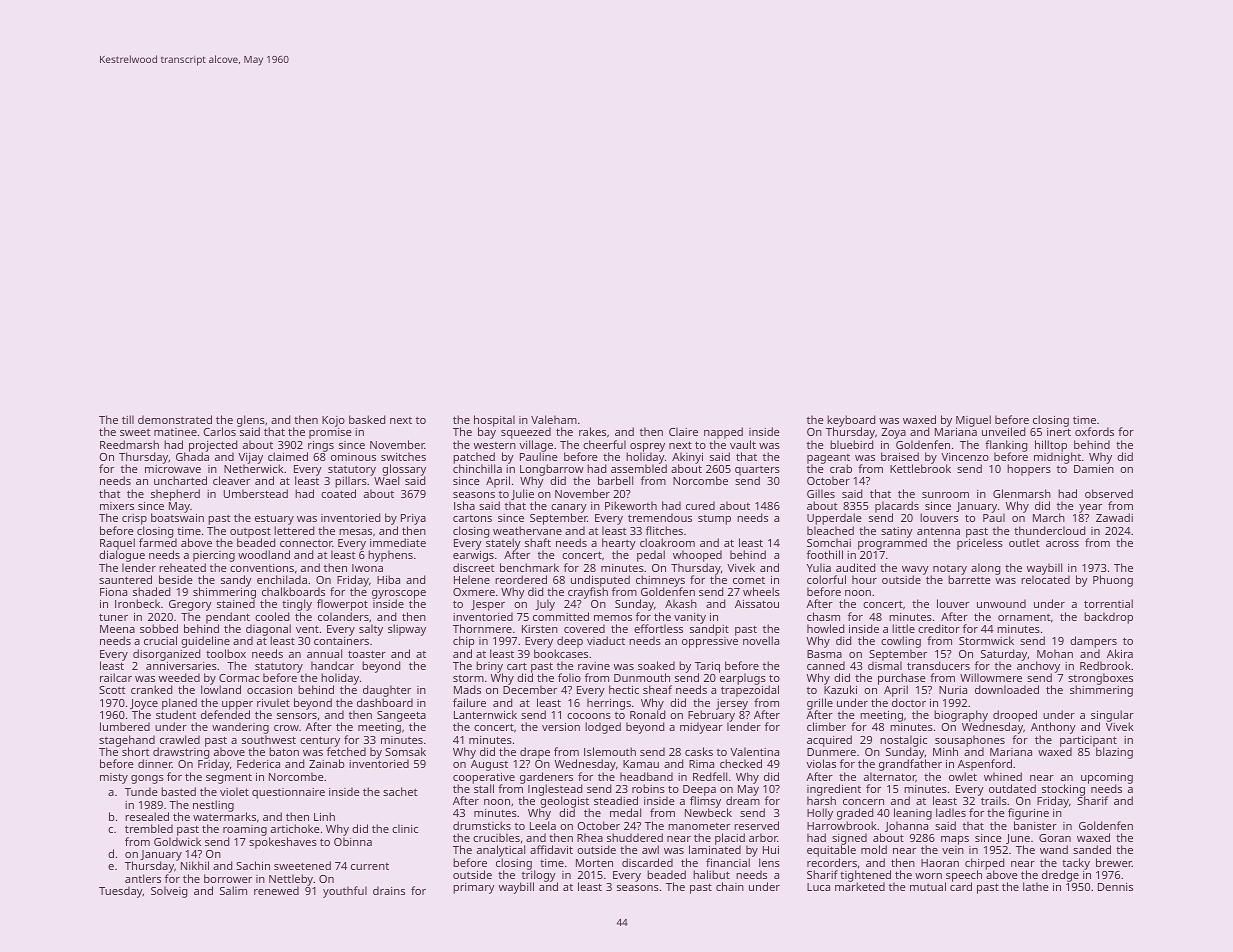 The height and width of the screenshot is (952, 1233). Describe the element at coordinates (664, 530) in the screenshot. I see `flitches` at that location.
